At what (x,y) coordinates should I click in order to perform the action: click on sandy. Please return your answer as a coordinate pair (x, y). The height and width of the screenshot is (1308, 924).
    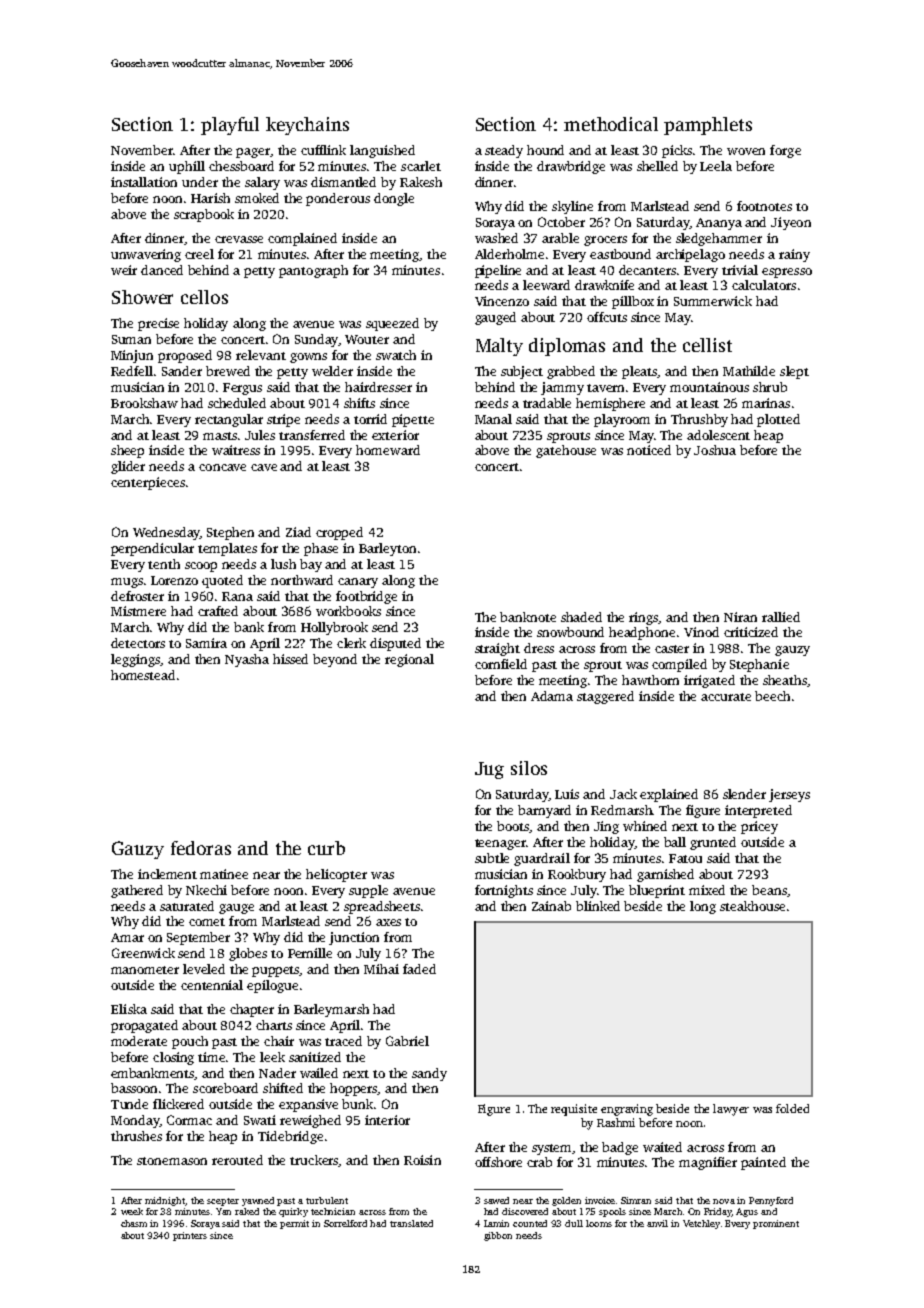
    Looking at the image, I should click on (429, 1074).
